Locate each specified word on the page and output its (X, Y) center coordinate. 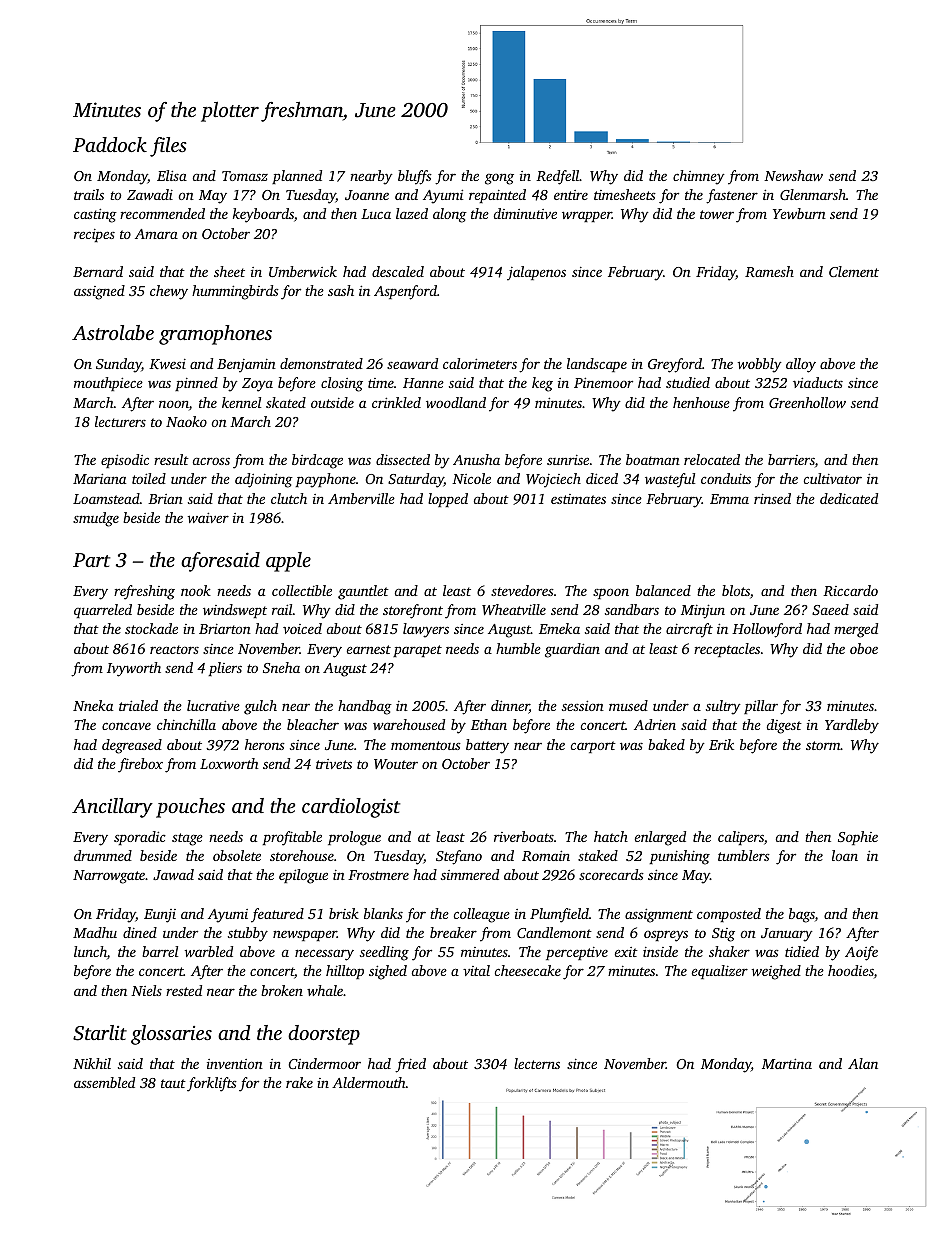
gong (499, 179)
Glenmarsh (813, 194)
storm (823, 745)
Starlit (100, 1033)
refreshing (144, 592)
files (168, 147)
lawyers (426, 630)
